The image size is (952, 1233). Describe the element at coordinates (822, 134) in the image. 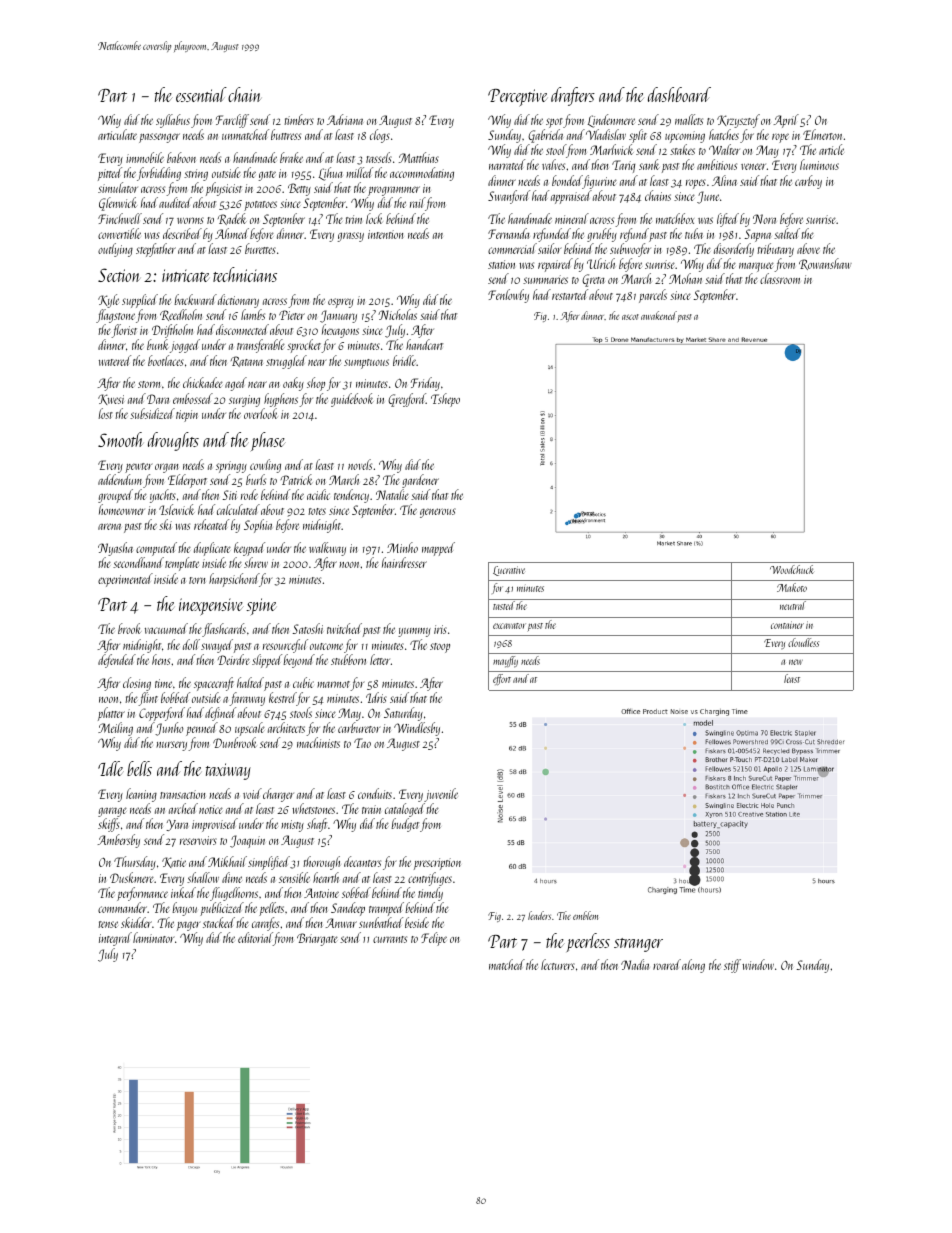

I see `Elmerton` at that location.
